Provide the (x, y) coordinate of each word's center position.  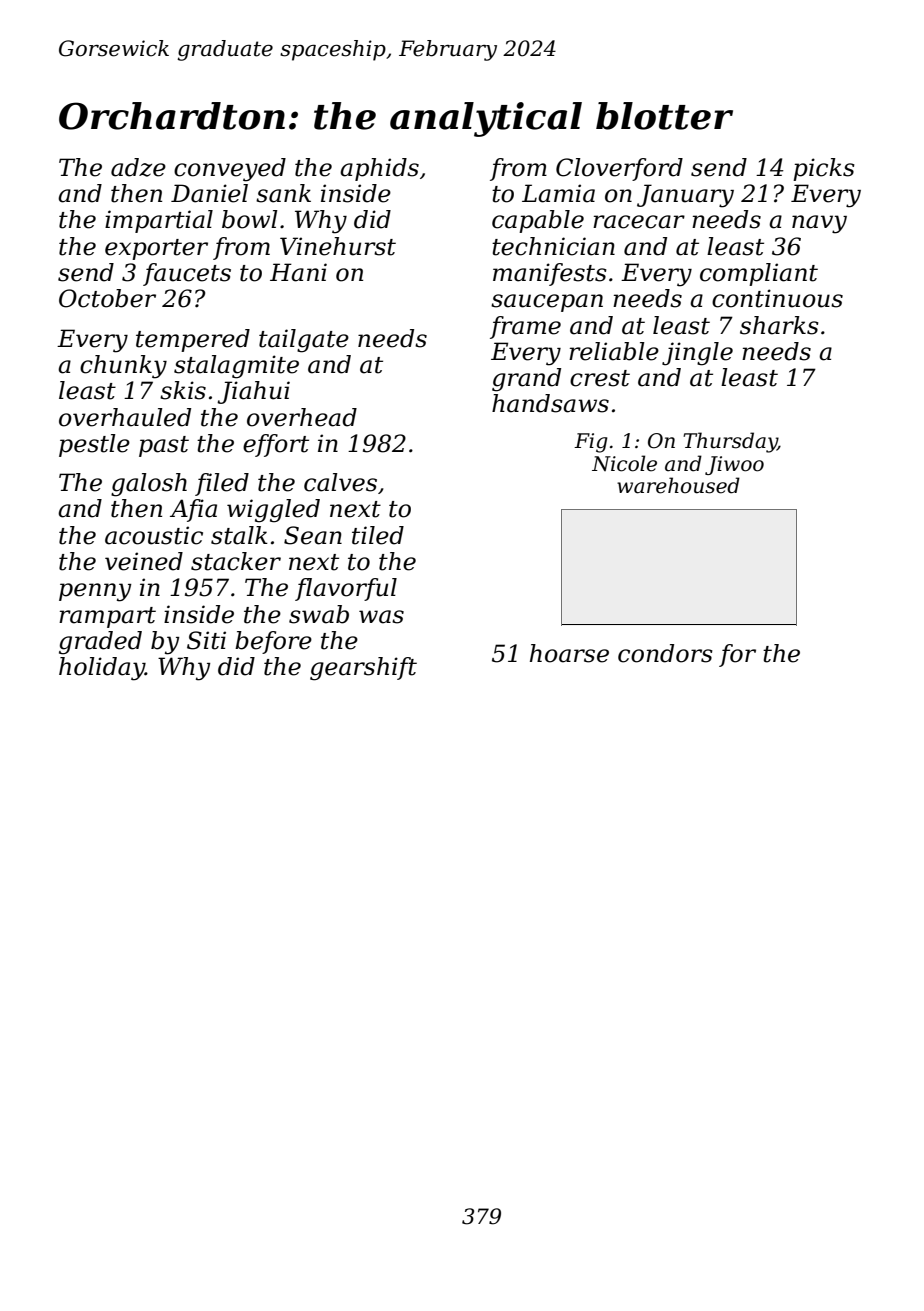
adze (138, 167)
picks (824, 169)
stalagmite (236, 367)
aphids (379, 169)
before (273, 642)
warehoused (678, 485)
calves (340, 482)
